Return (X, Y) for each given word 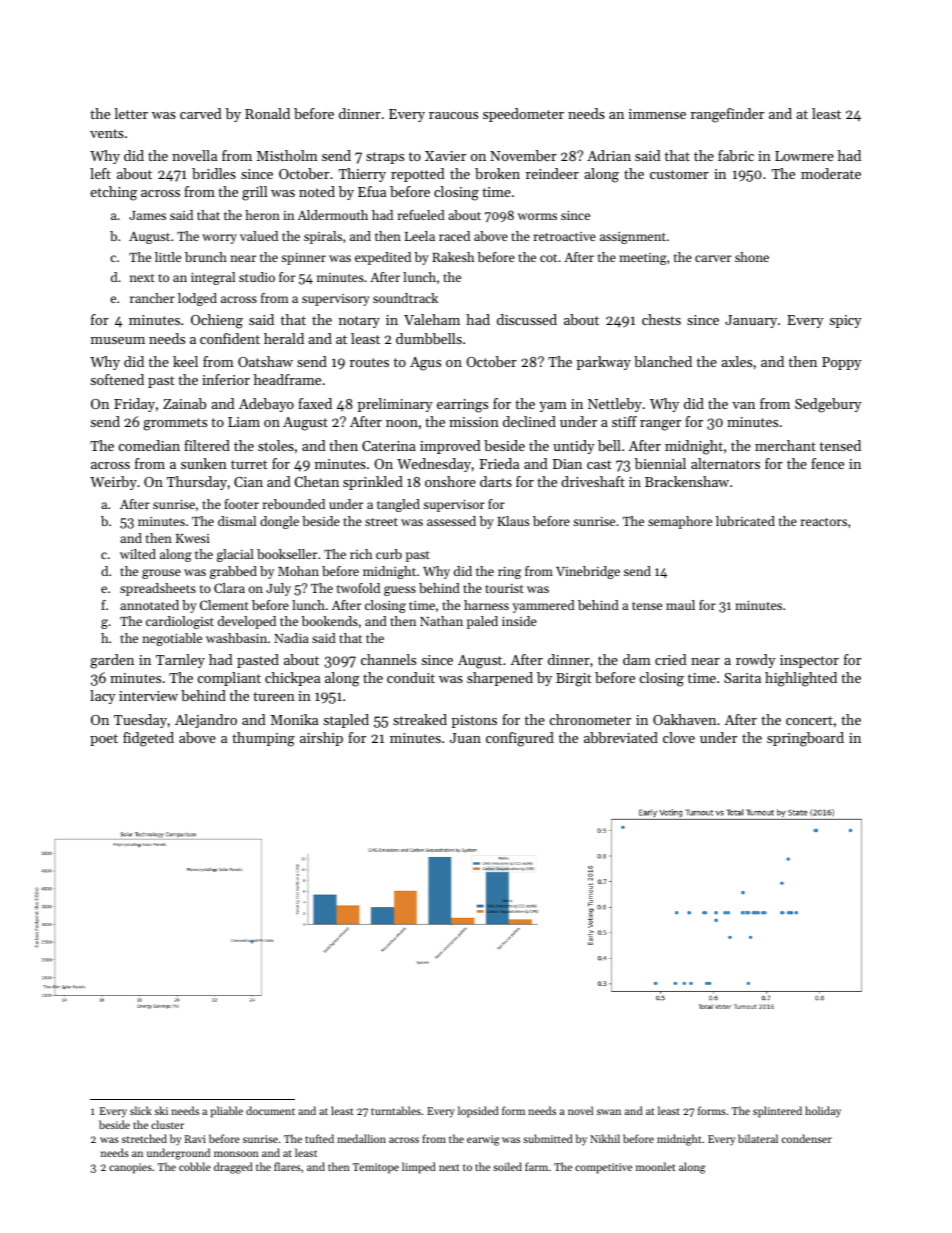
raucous (453, 115)
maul (680, 605)
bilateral (758, 1138)
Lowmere (804, 156)
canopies (130, 1168)
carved (201, 113)
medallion (361, 1138)
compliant (229, 679)
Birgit (574, 680)
